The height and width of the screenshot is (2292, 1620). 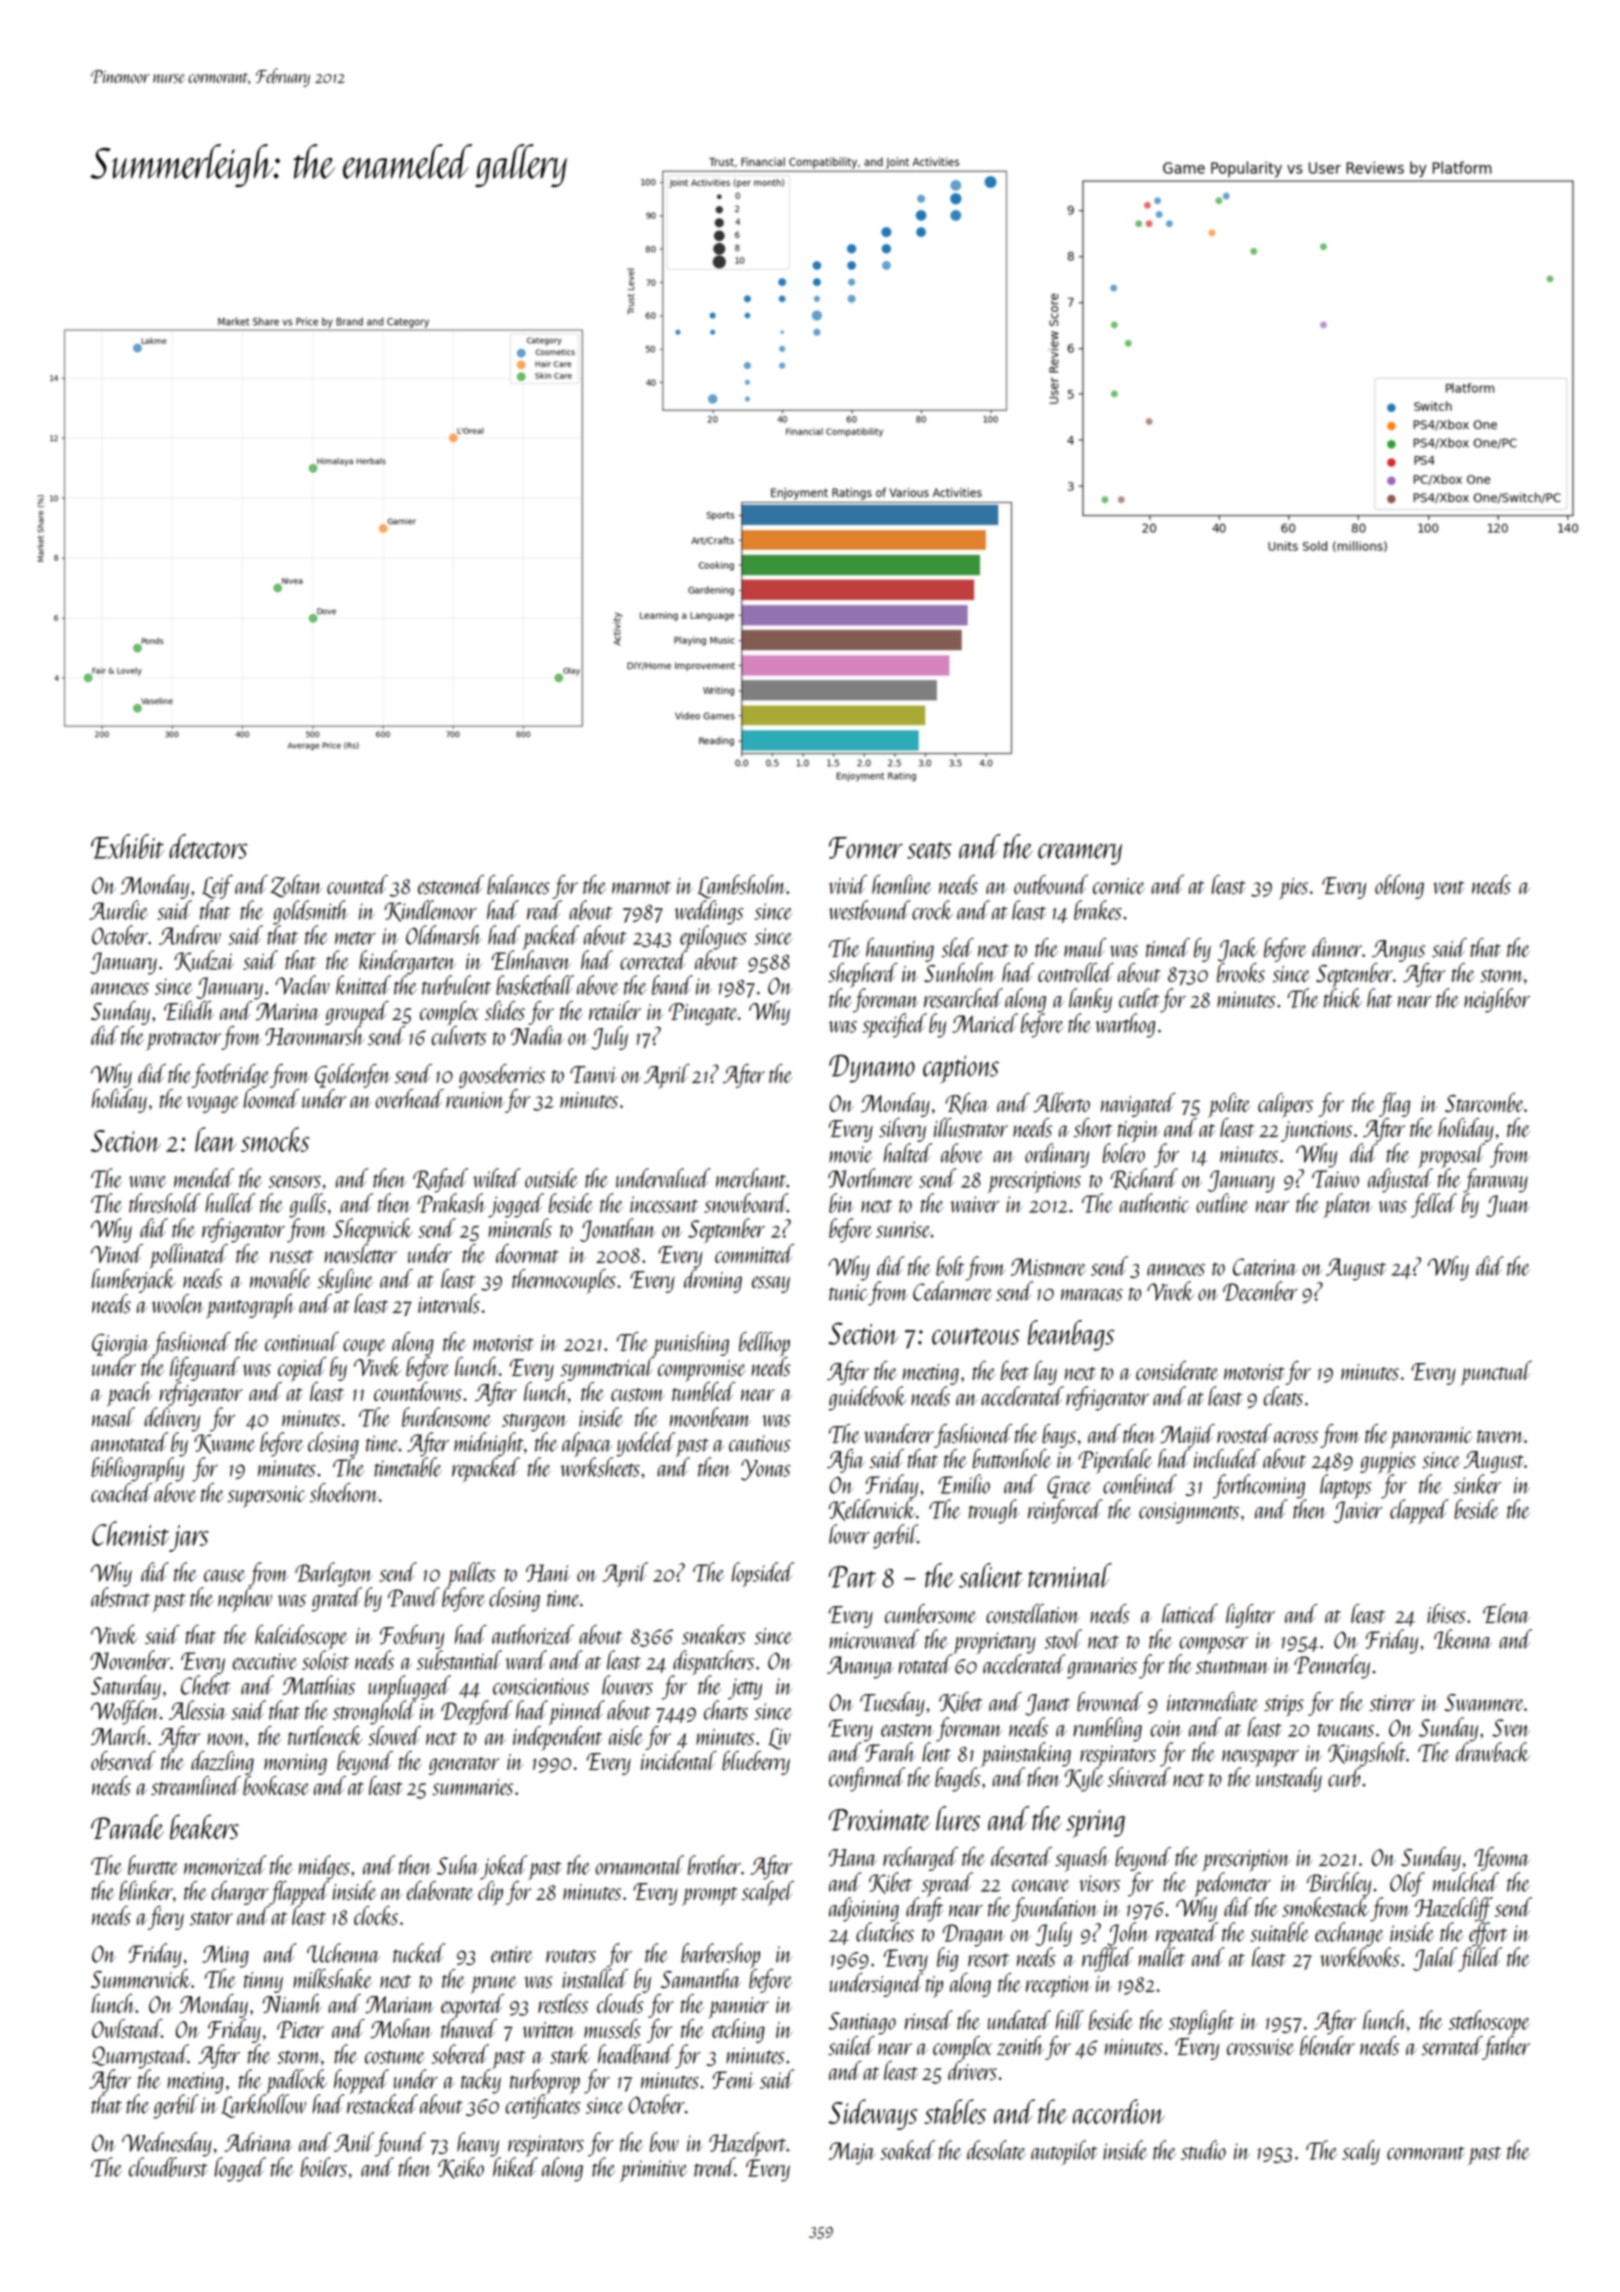 What do you see at coordinates (1496, 1373) in the screenshot?
I see `punctual` at bounding box center [1496, 1373].
